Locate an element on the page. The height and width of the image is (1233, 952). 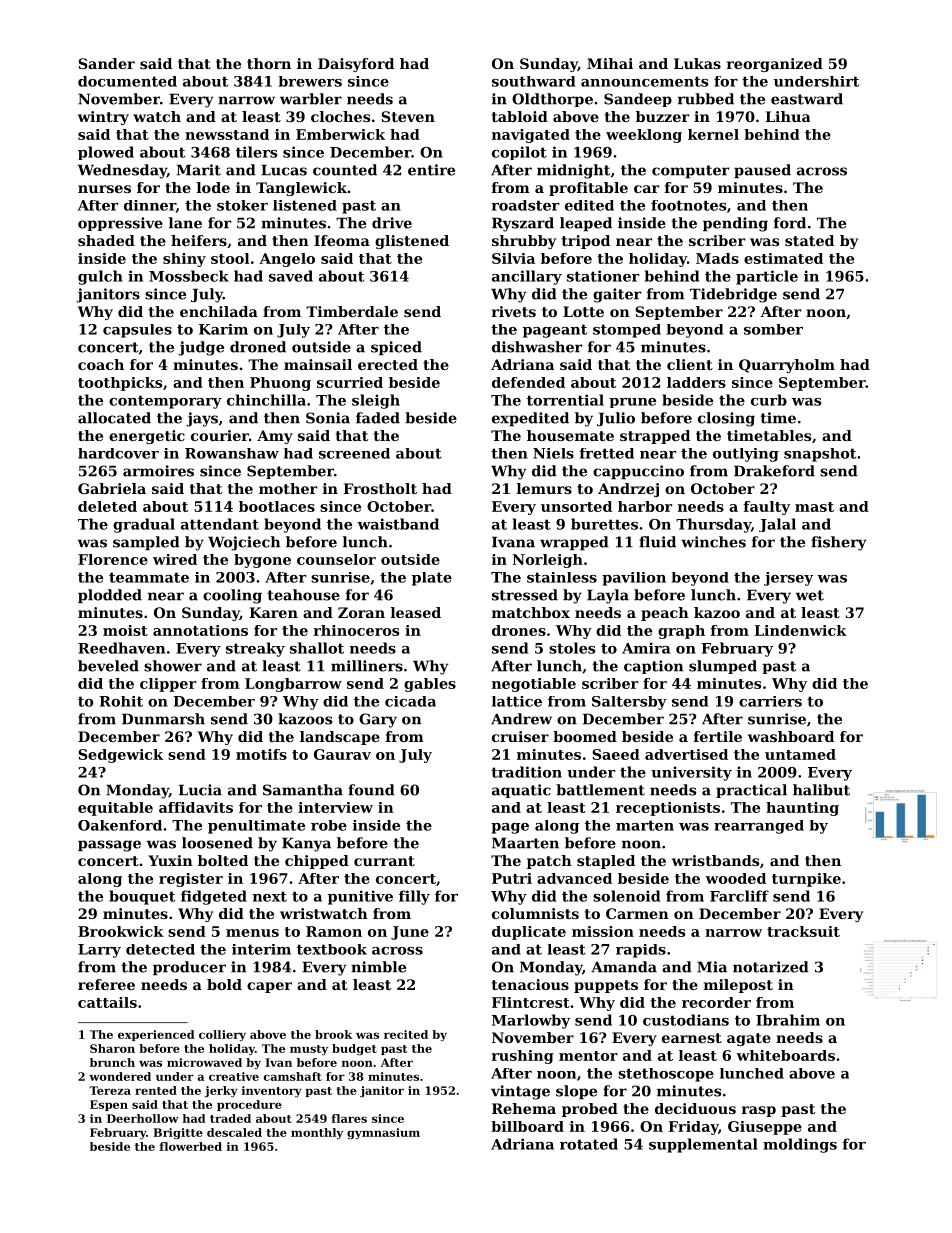
outlying is located at coordinates (746, 455).
